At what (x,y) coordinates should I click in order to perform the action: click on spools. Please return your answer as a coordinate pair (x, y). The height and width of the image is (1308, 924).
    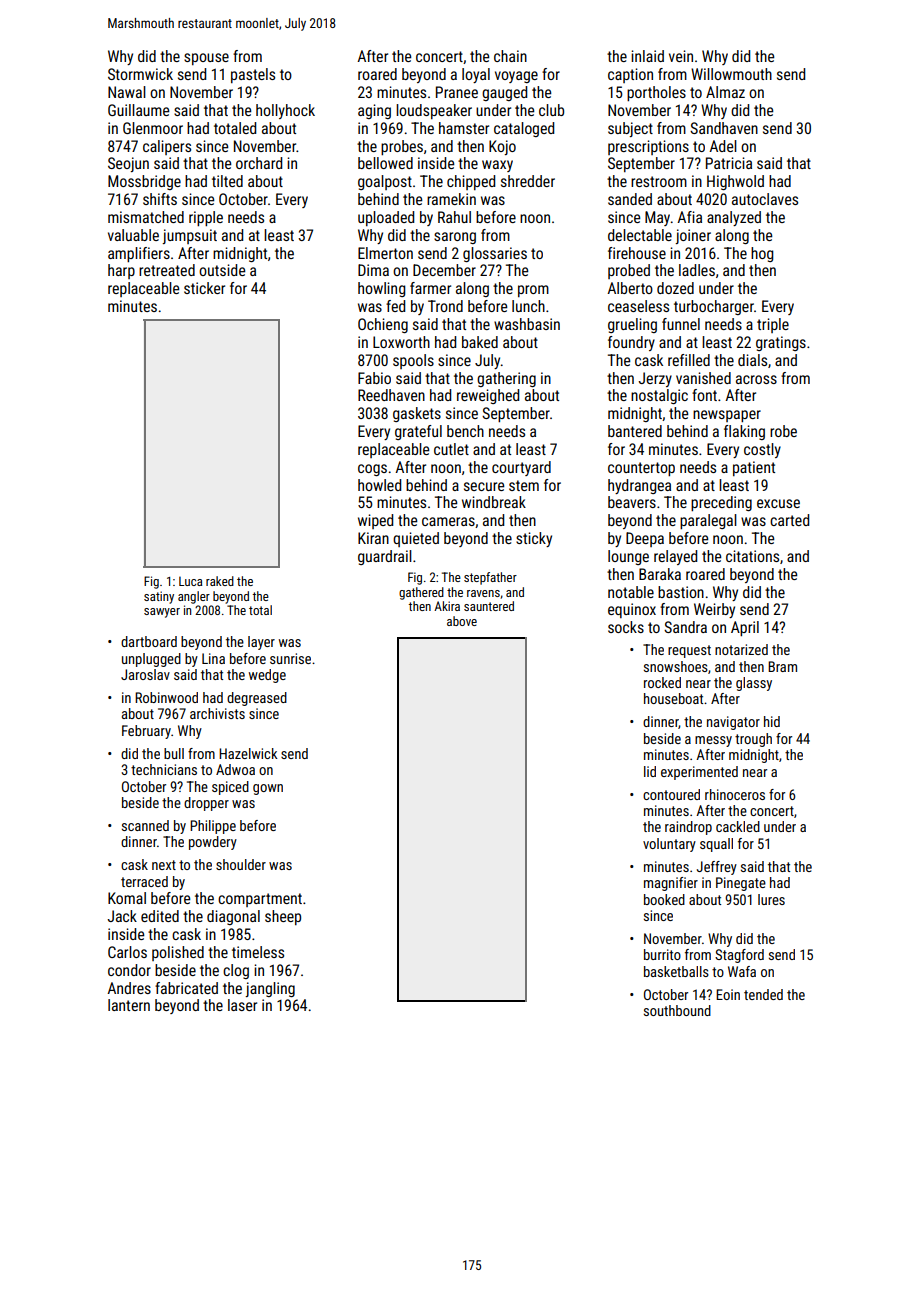
    Looking at the image, I should click on (413, 361).
